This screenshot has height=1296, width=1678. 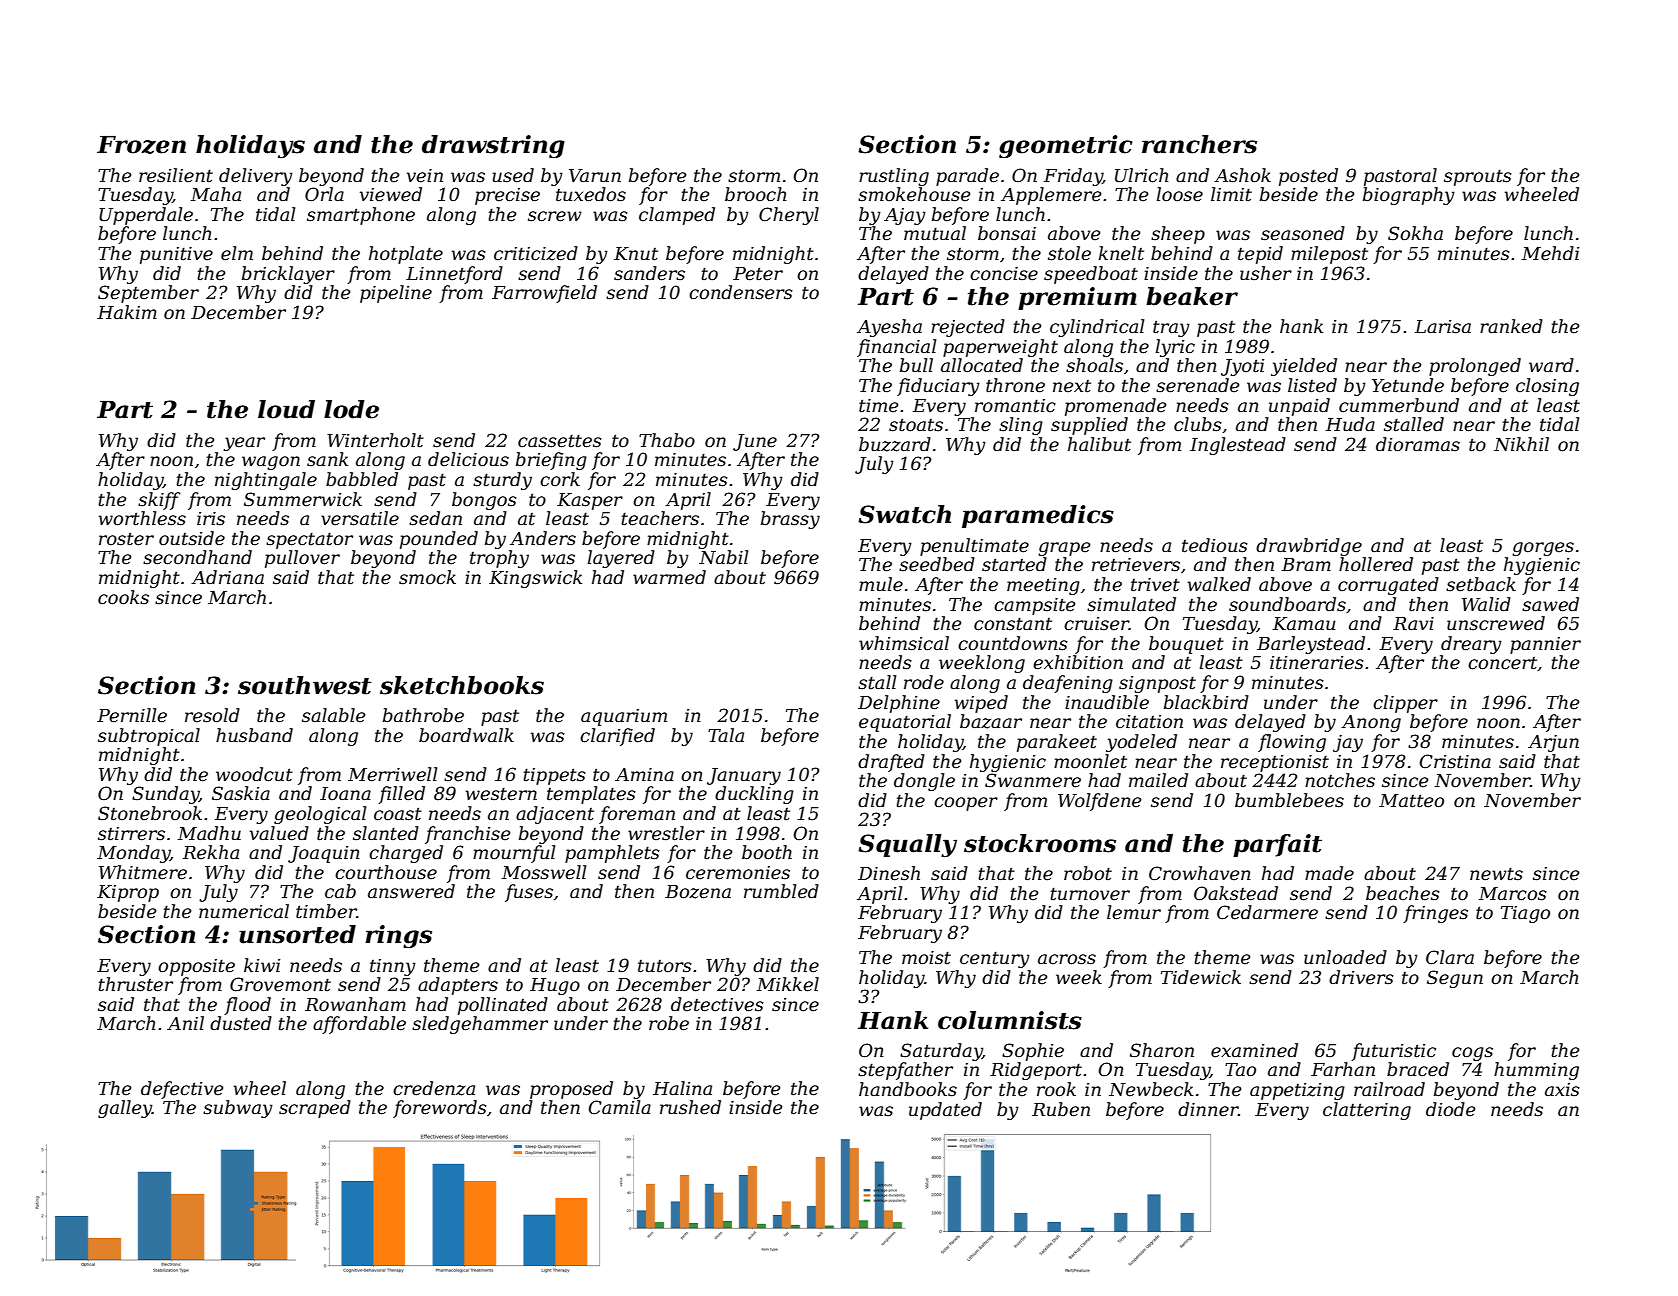 I want to click on Pernille, so click(x=132, y=715).
